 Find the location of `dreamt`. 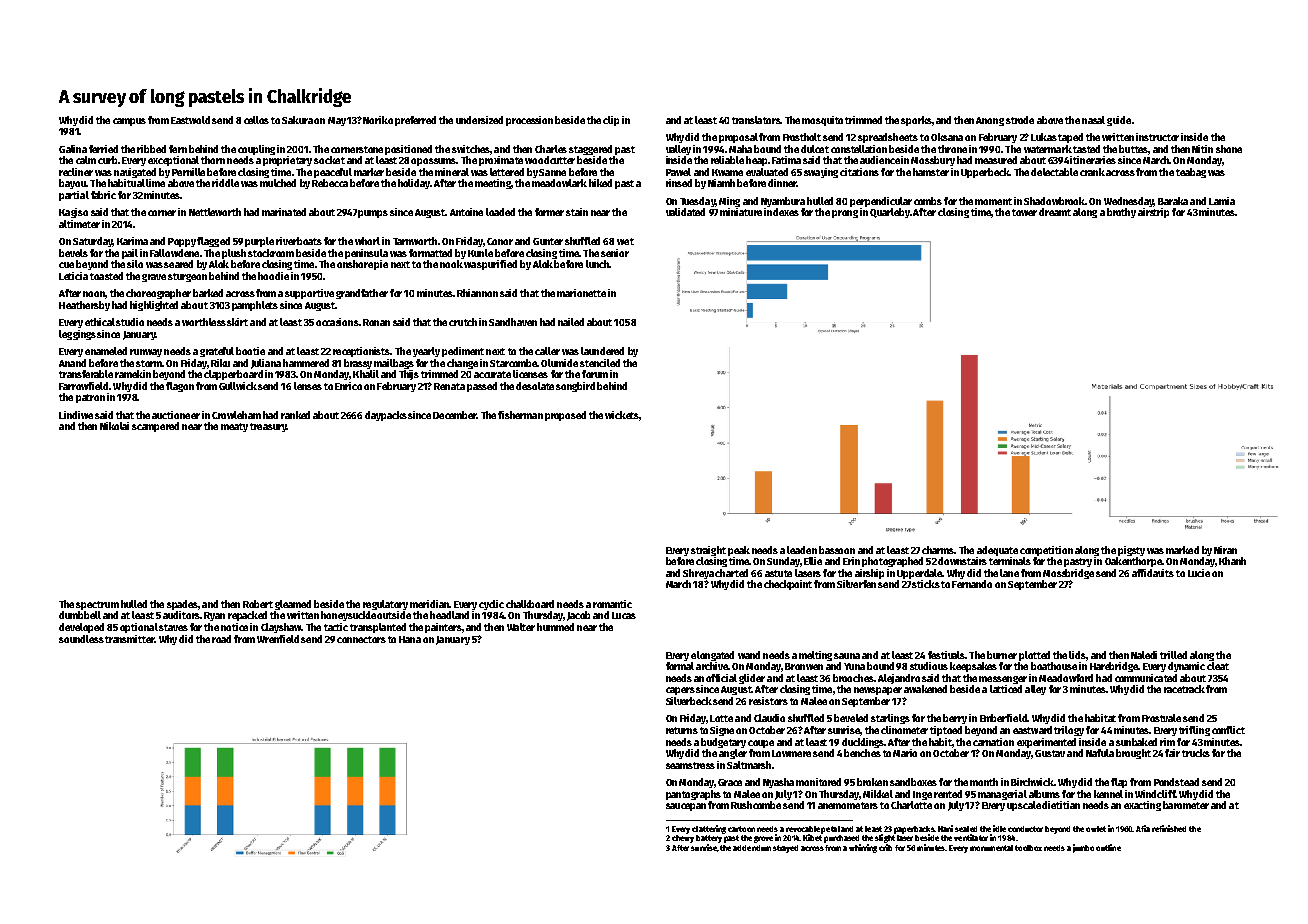

dreamt is located at coordinates (1055, 212).
